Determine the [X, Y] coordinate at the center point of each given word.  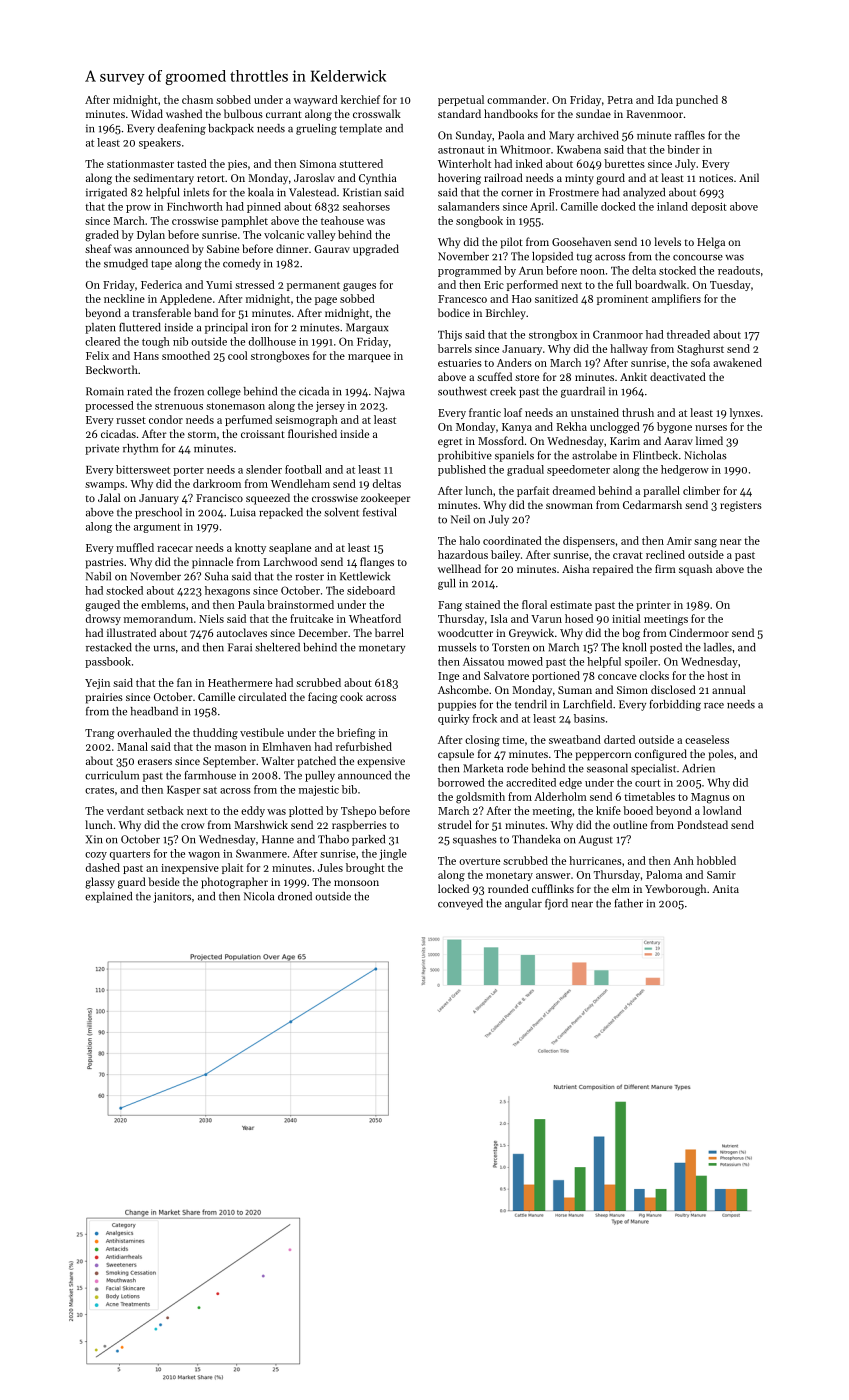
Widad [147, 113]
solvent [341, 512]
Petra [620, 100]
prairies [104, 698]
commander [516, 99]
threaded [688, 334]
